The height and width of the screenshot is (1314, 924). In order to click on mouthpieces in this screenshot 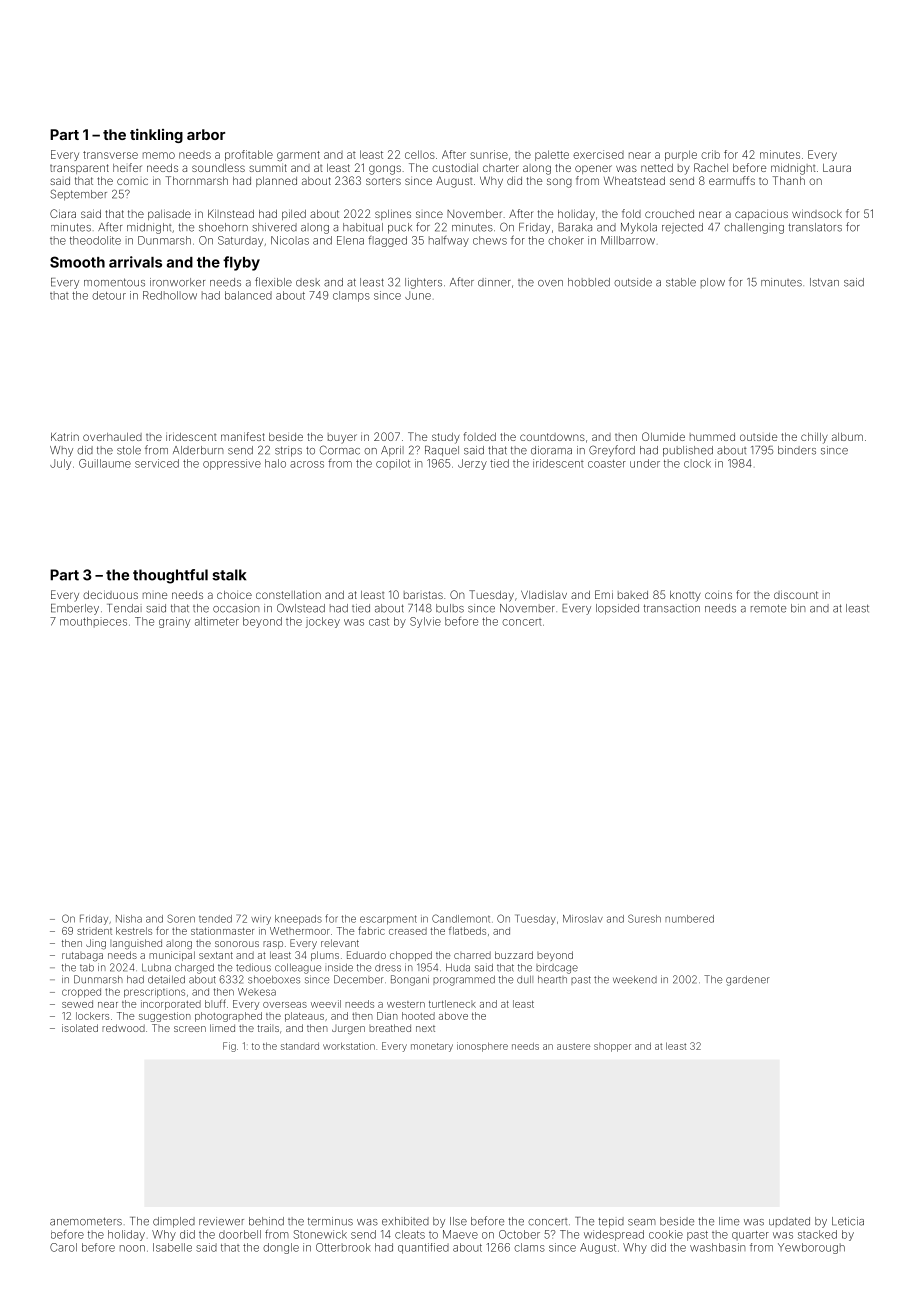, I will do `click(93, 622)`.
